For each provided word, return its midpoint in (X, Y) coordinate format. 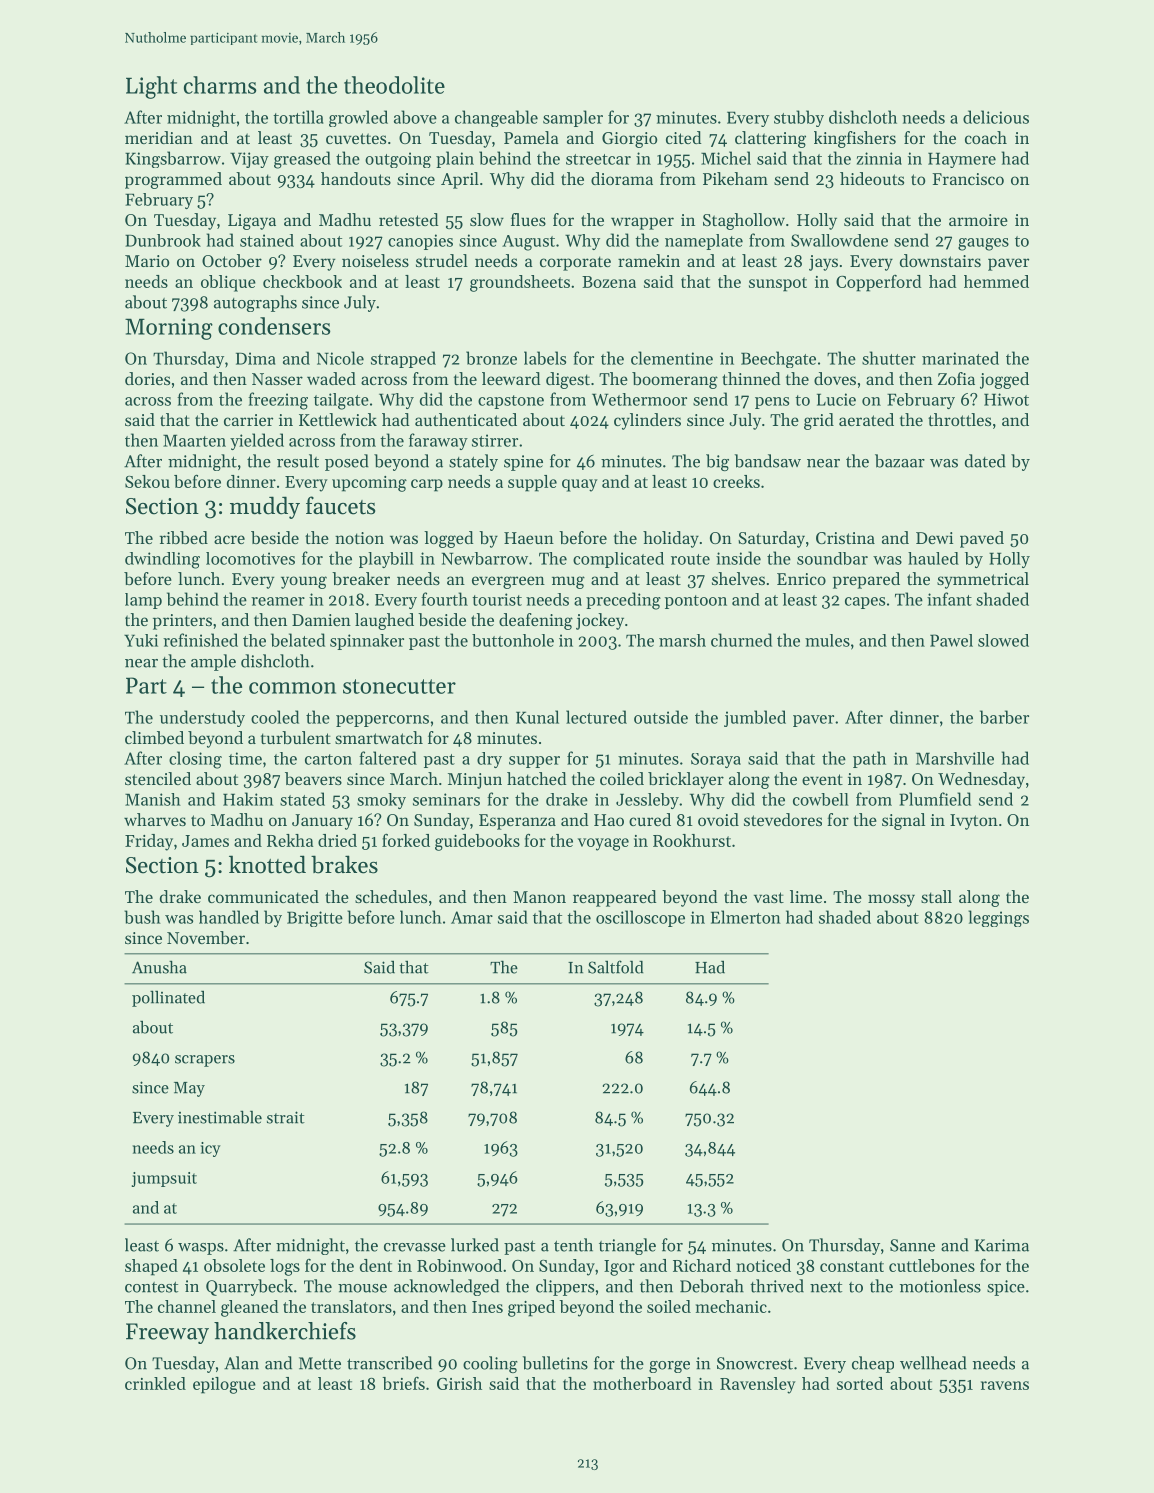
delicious (996, 117)
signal (903, 821)
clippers (565, 1287)
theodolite (394, 85)
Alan (241, 1363)
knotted (267, 864)
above (415, 117)
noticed (764, 1265)
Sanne (912, 1245)
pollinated (168, 998)
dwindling (162, 560)
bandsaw (768, 461)
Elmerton (746, 917)
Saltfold (615, 967)
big (717, 462)
